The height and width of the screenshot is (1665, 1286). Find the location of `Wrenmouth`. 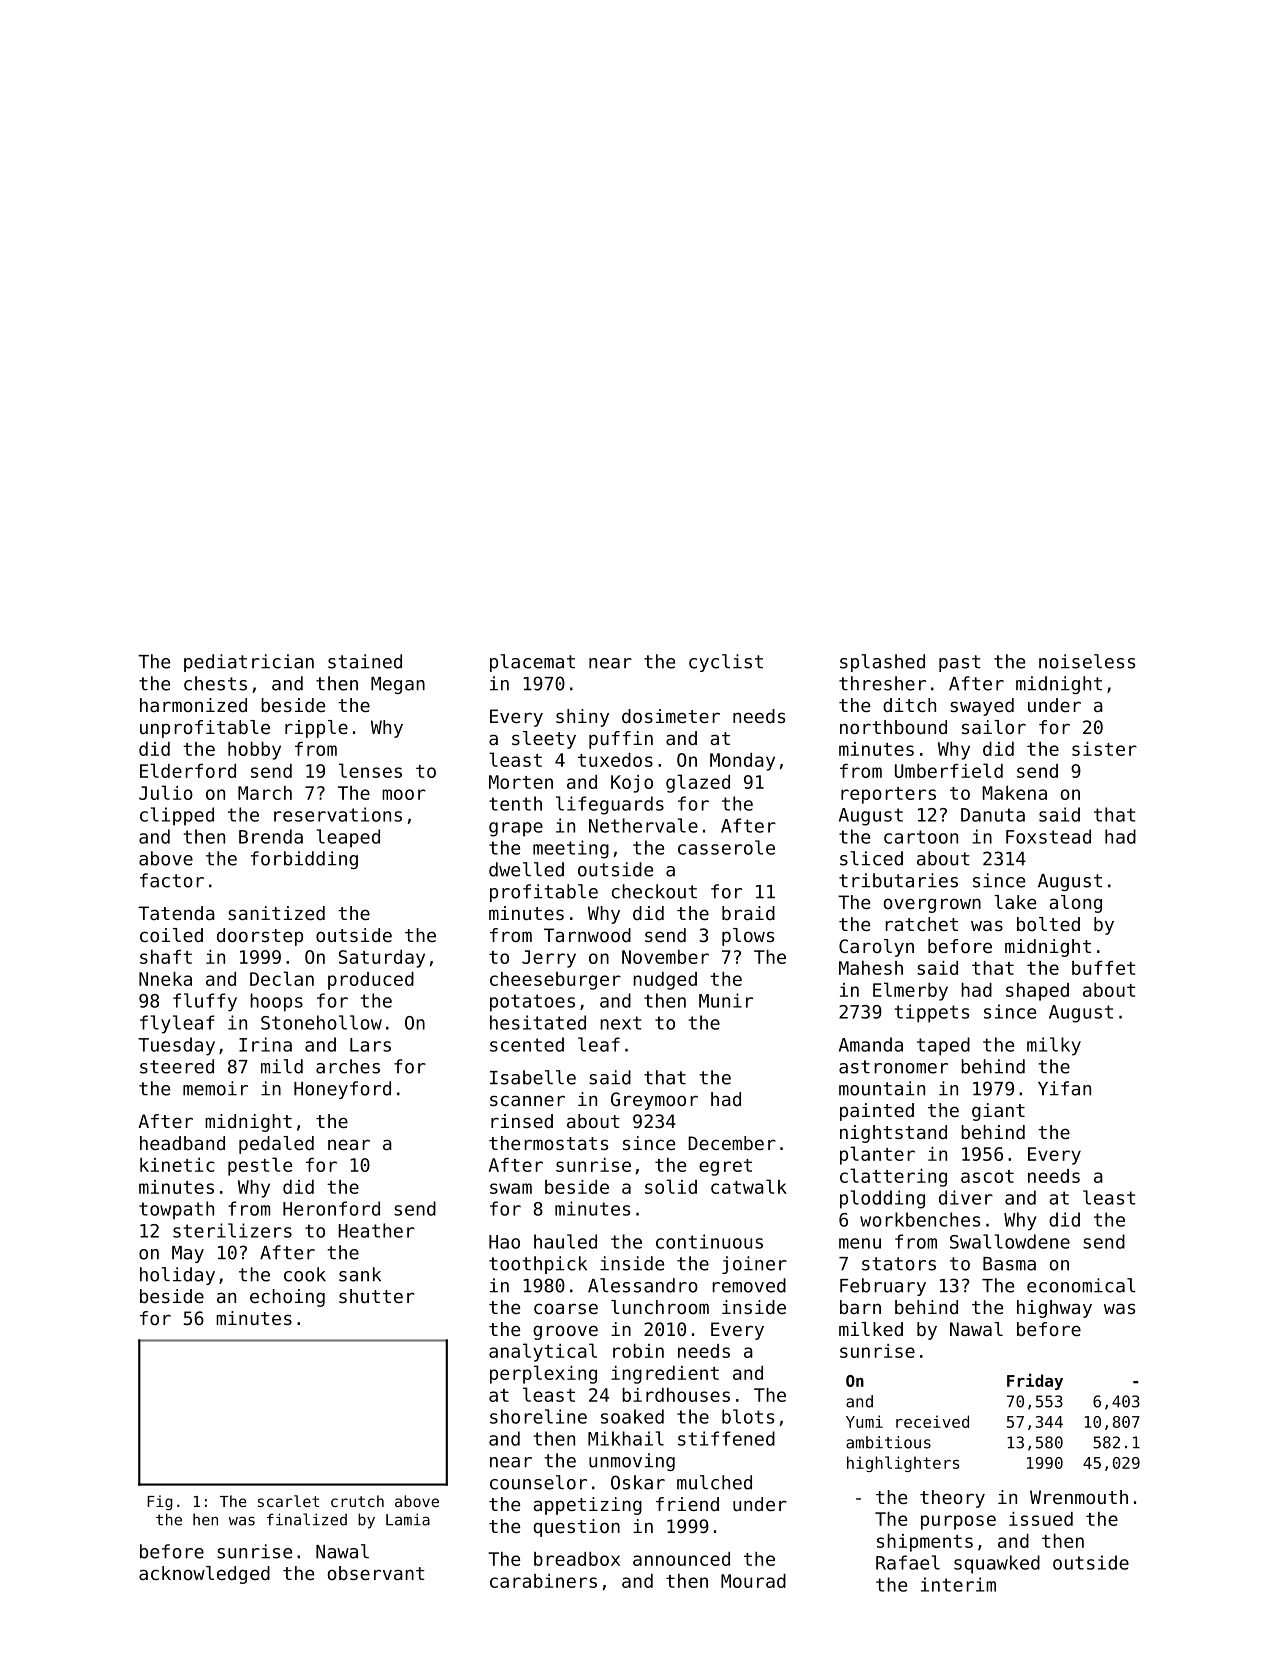

Wrenmouth is located at coordinates (1079, 1497).
